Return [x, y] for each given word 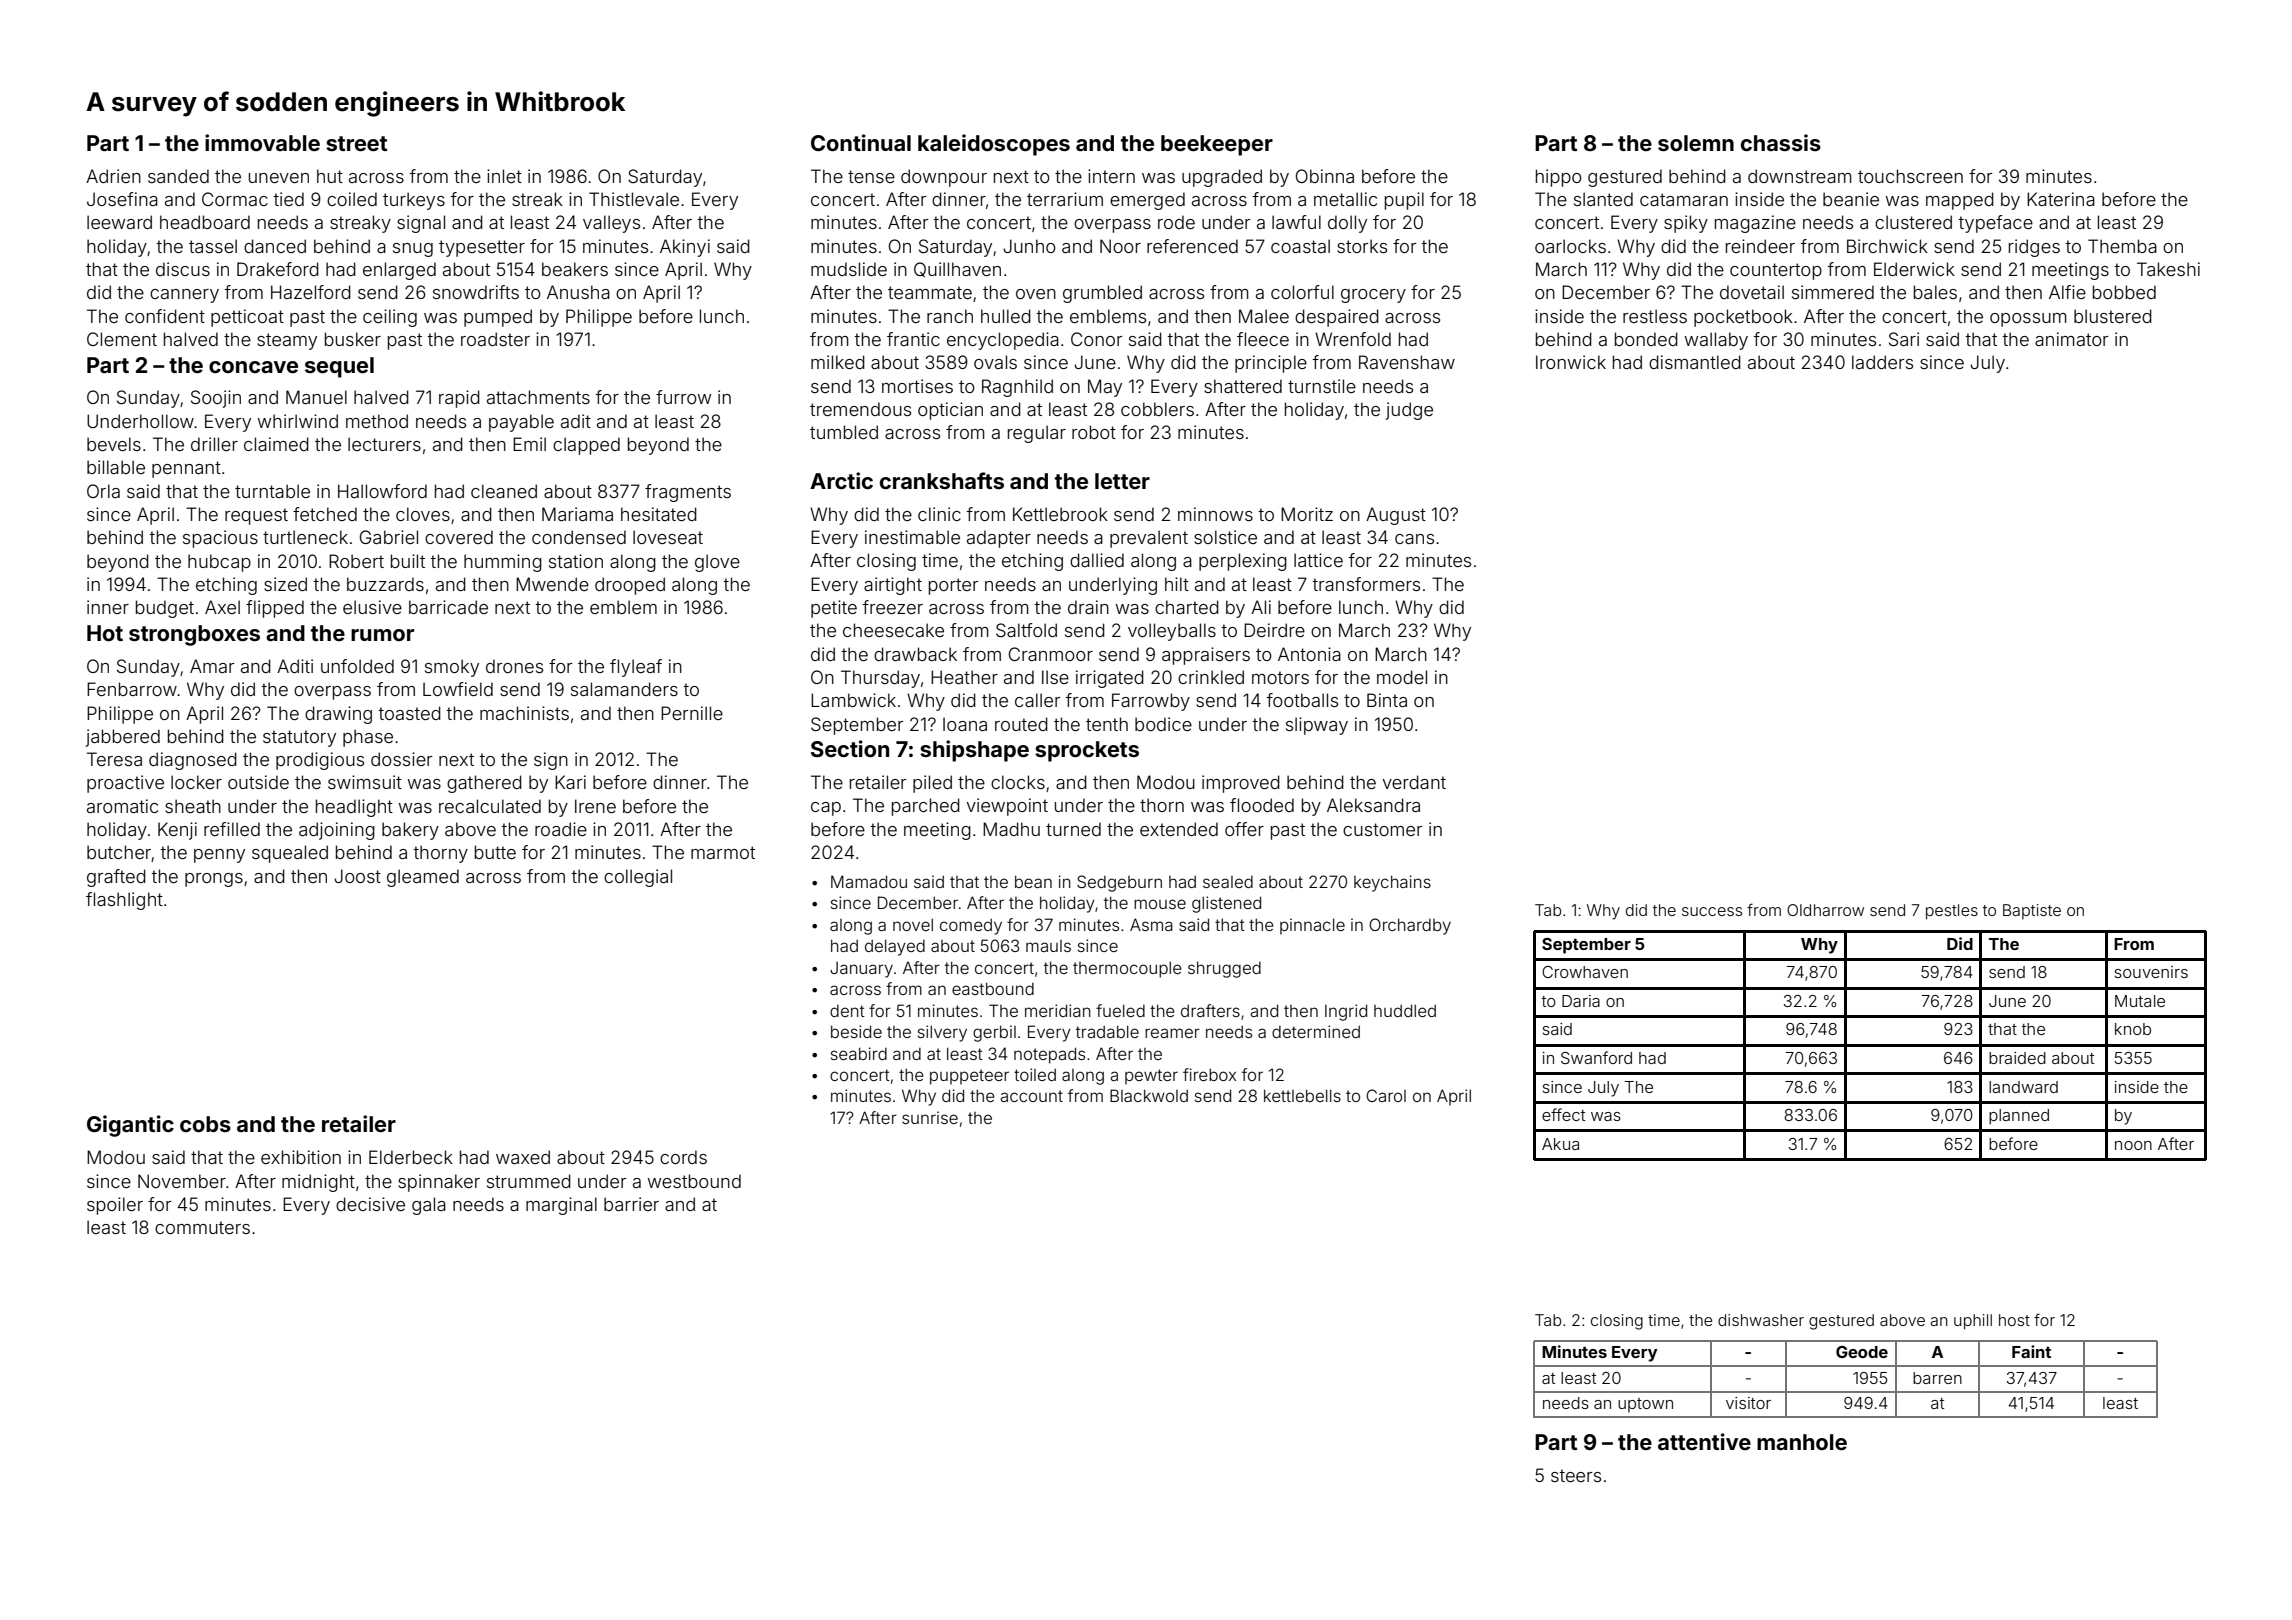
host [2014, 1320]
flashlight [124, 901]
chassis [1781, 142]
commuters [202, 1227]
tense [871, 176]
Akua [1560, 1144]
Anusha [578, 292]
